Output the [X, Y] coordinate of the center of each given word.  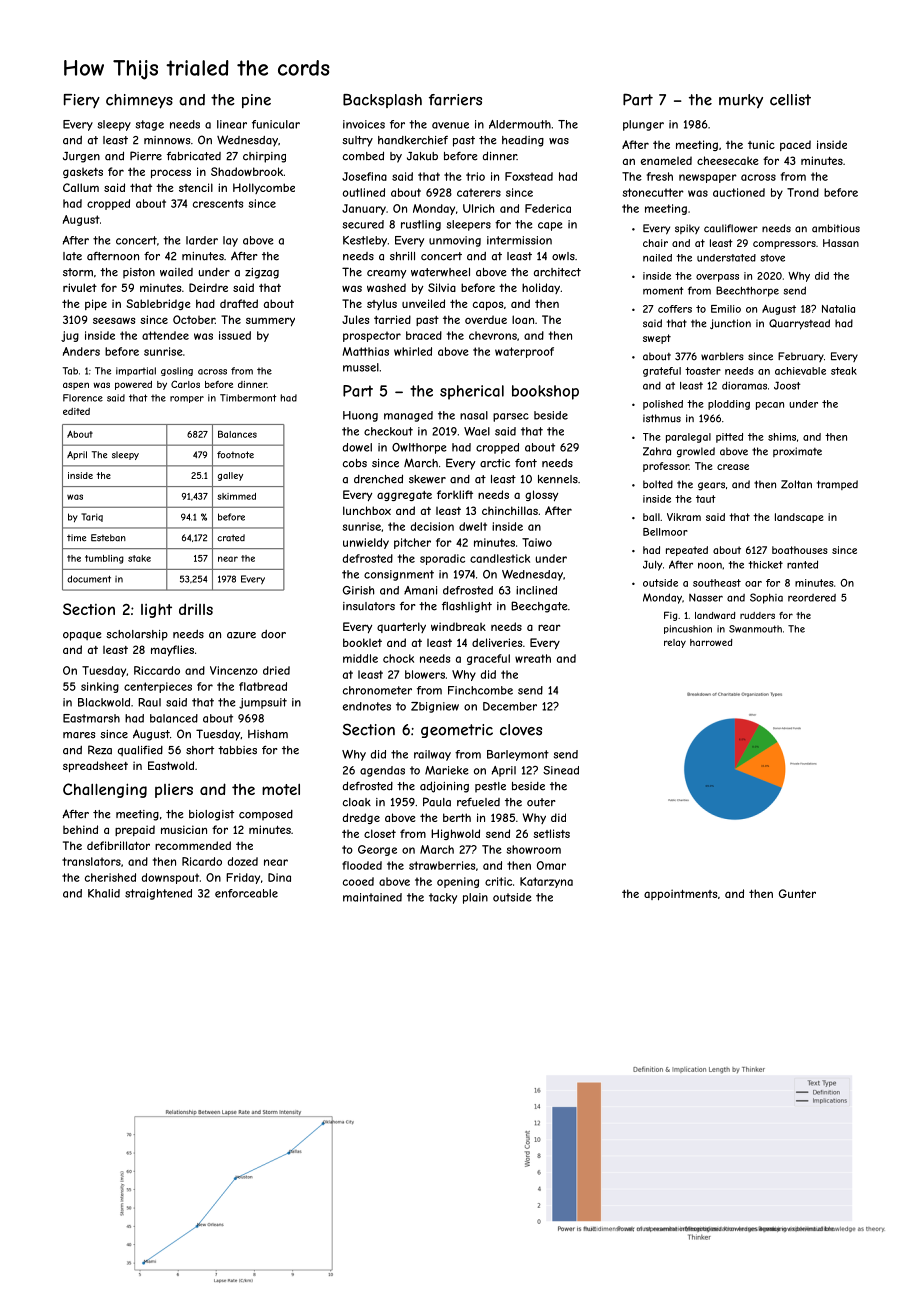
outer [541, 802]
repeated [687, 551]
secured [363, 224]
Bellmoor [665, 532]
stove [773, 258]
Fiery [82, 101]
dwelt [473, 526]
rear [549, 627]
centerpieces [158, 687]
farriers [455, 100]
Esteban [108, 538]
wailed [176, 272]
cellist [790, 100]
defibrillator [118, 845]
